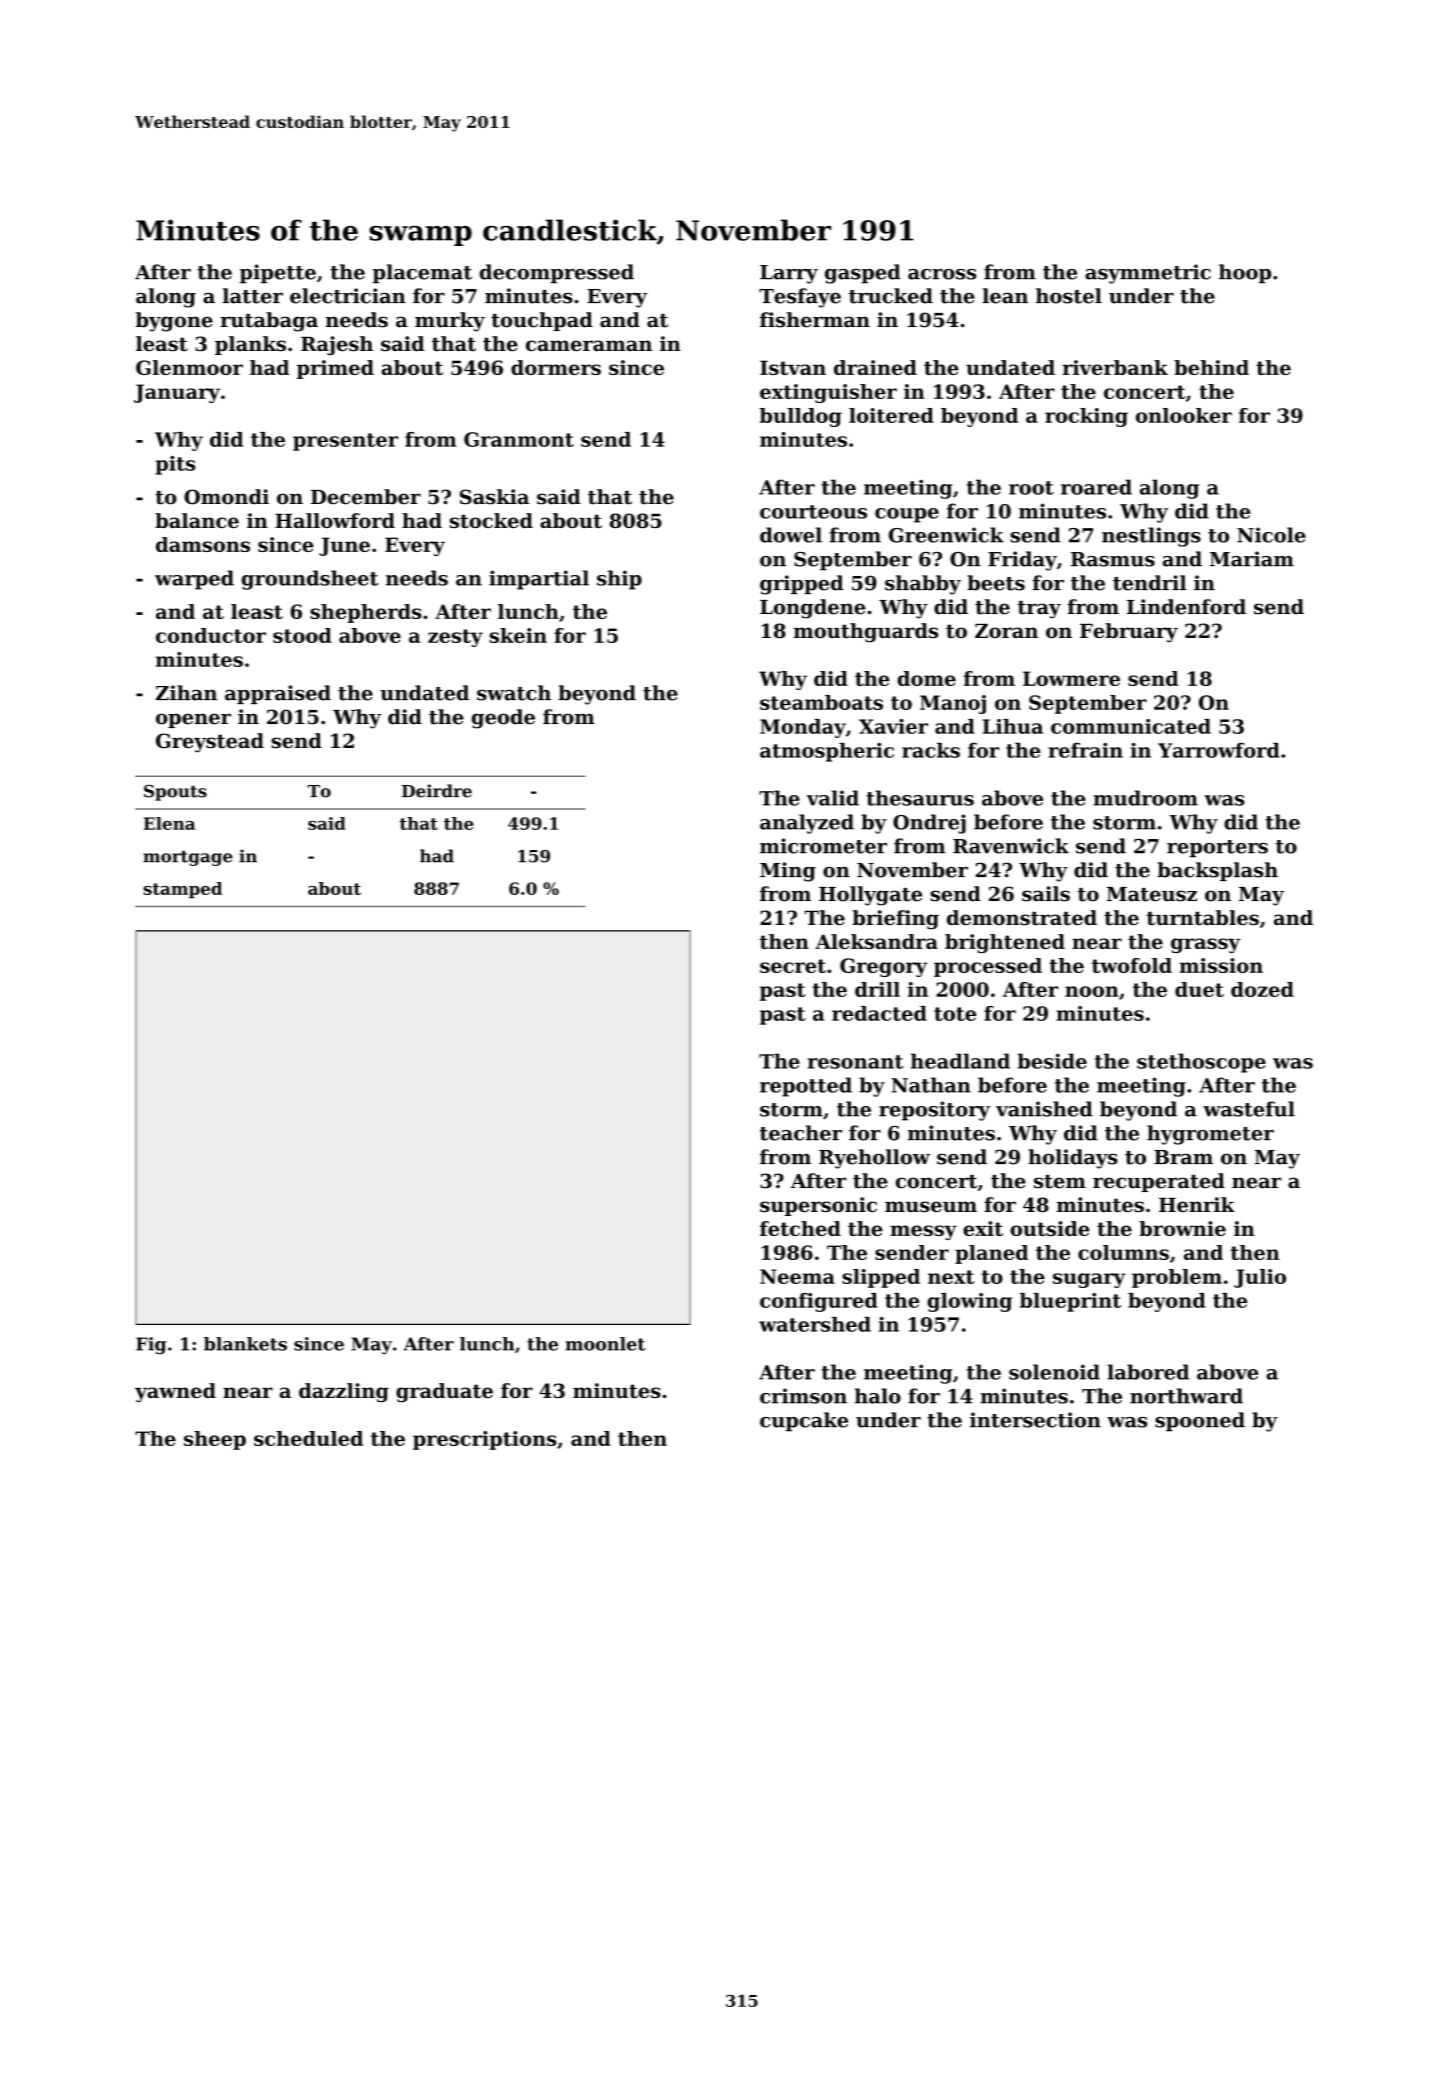 Image resolution: width=1450 pixels, height=2100 pixels. Describe the element at coordinates (931, 750) in the screenshot. I see `racks` at that location.
